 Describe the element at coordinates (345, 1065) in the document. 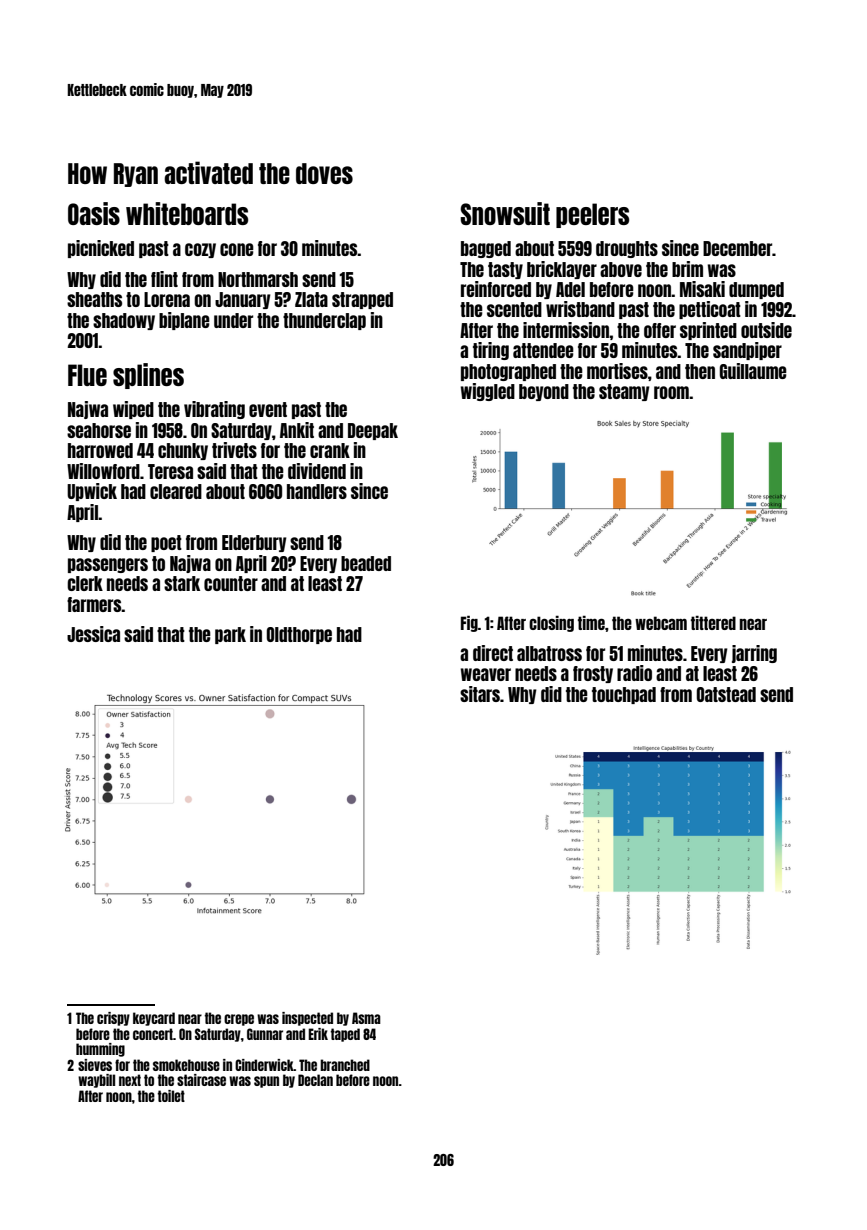

I see `branched` at that location.
